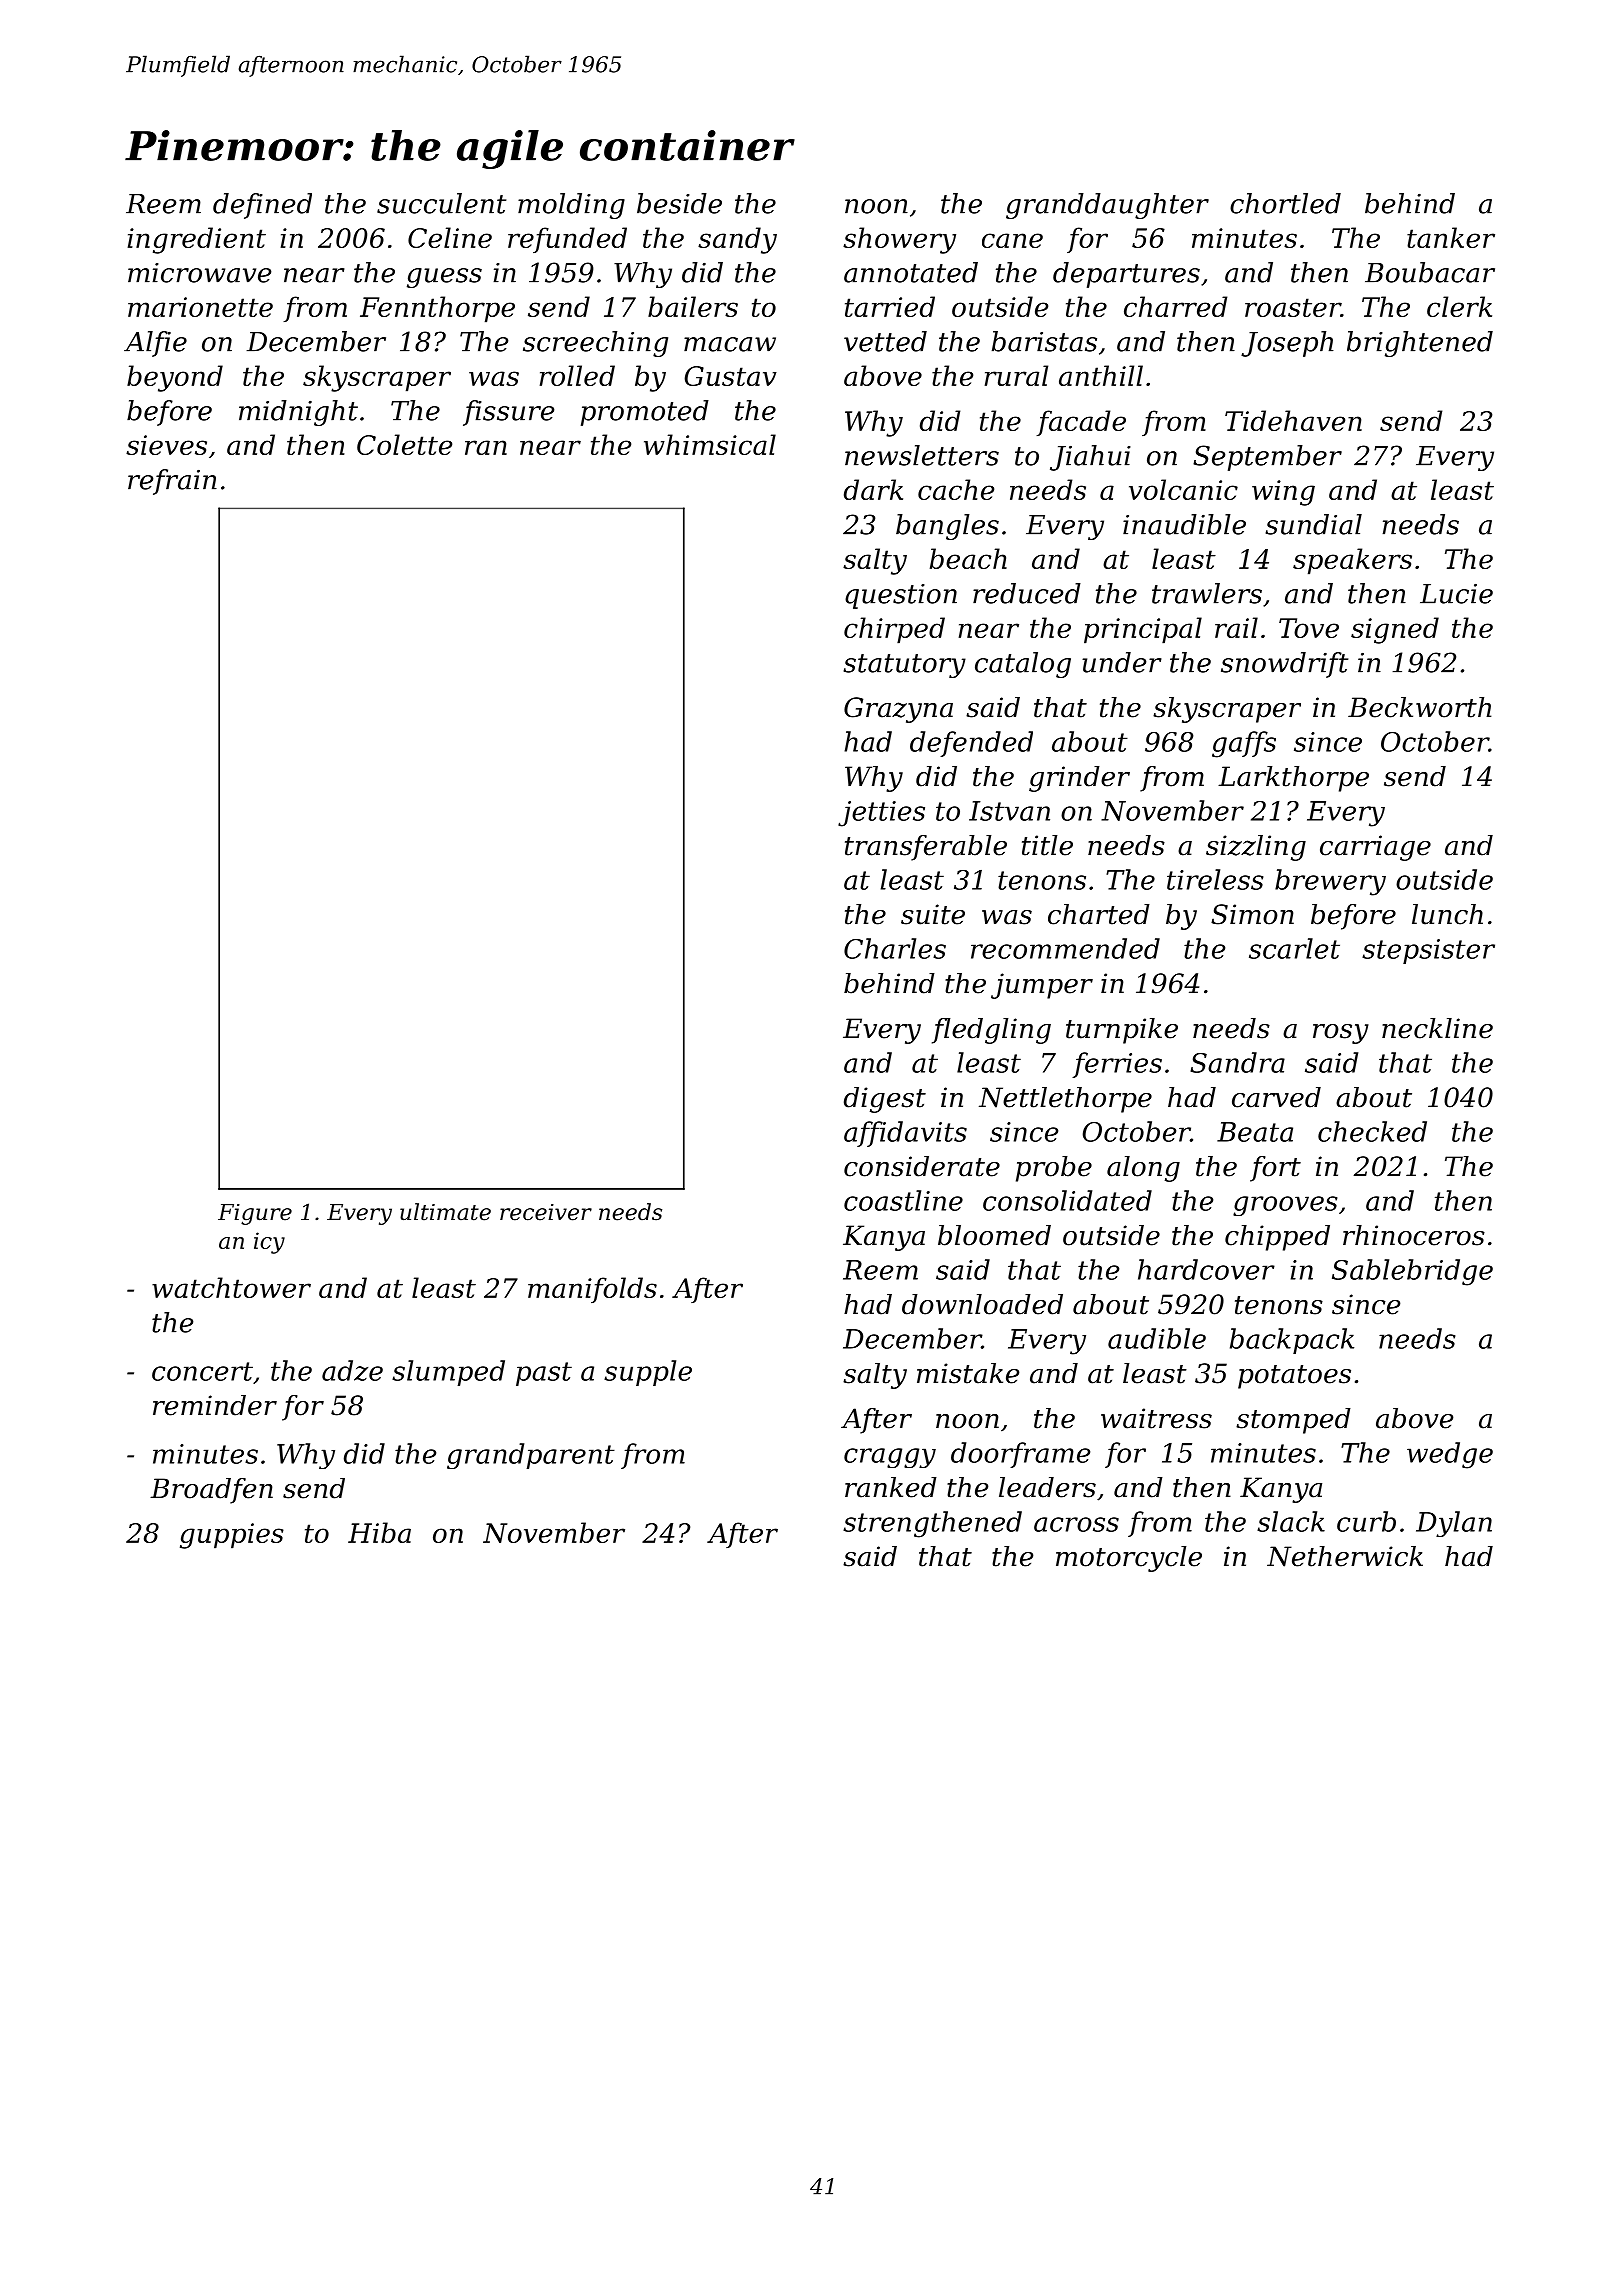 This screenshot has width=1620, height=2292. Describe the element at coordinates (172, 482) in the screenshot. I see `refrain` at that location.
